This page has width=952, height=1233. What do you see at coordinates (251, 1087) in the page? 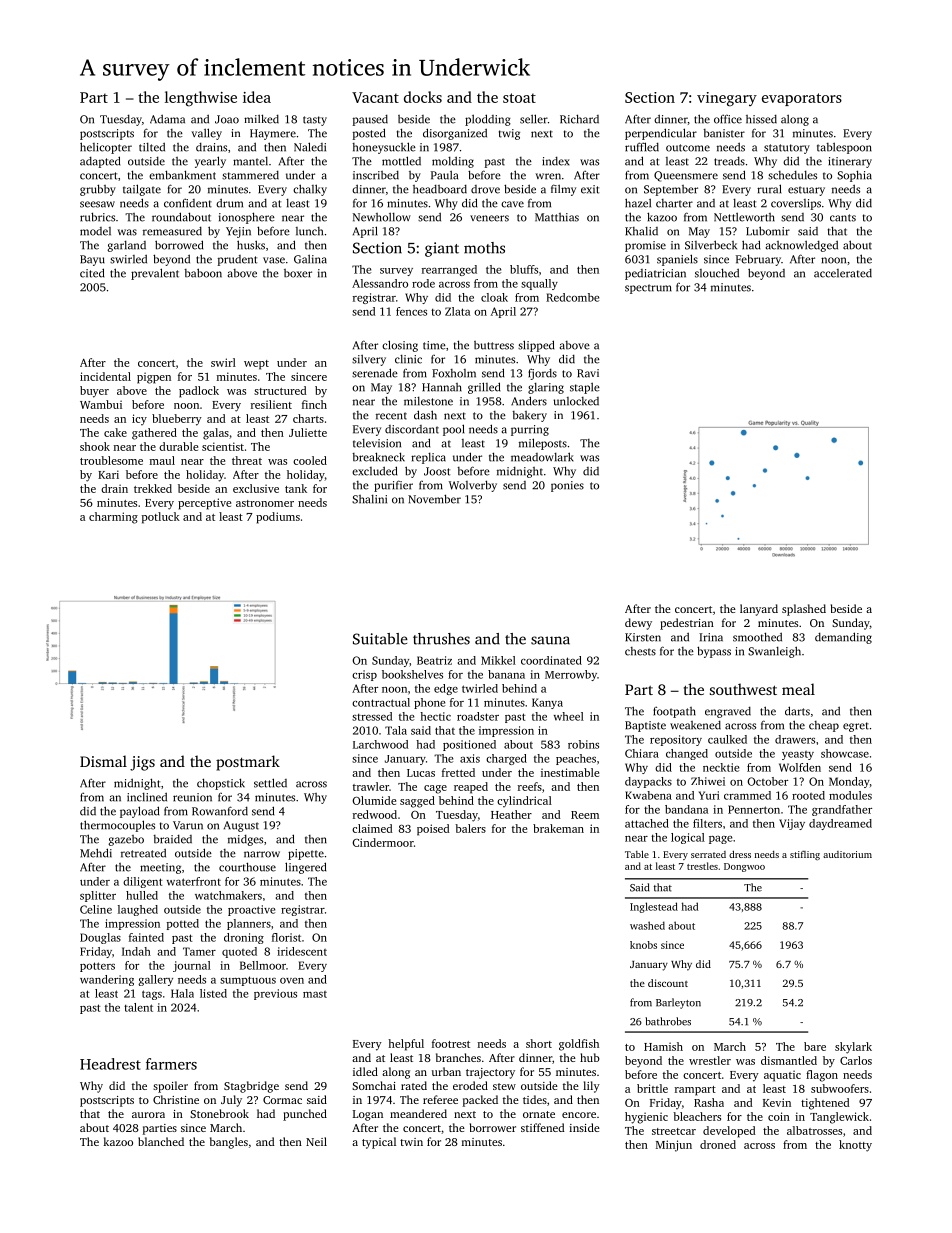
I see `Stagbridge` at bounding box center [251, 1087].
